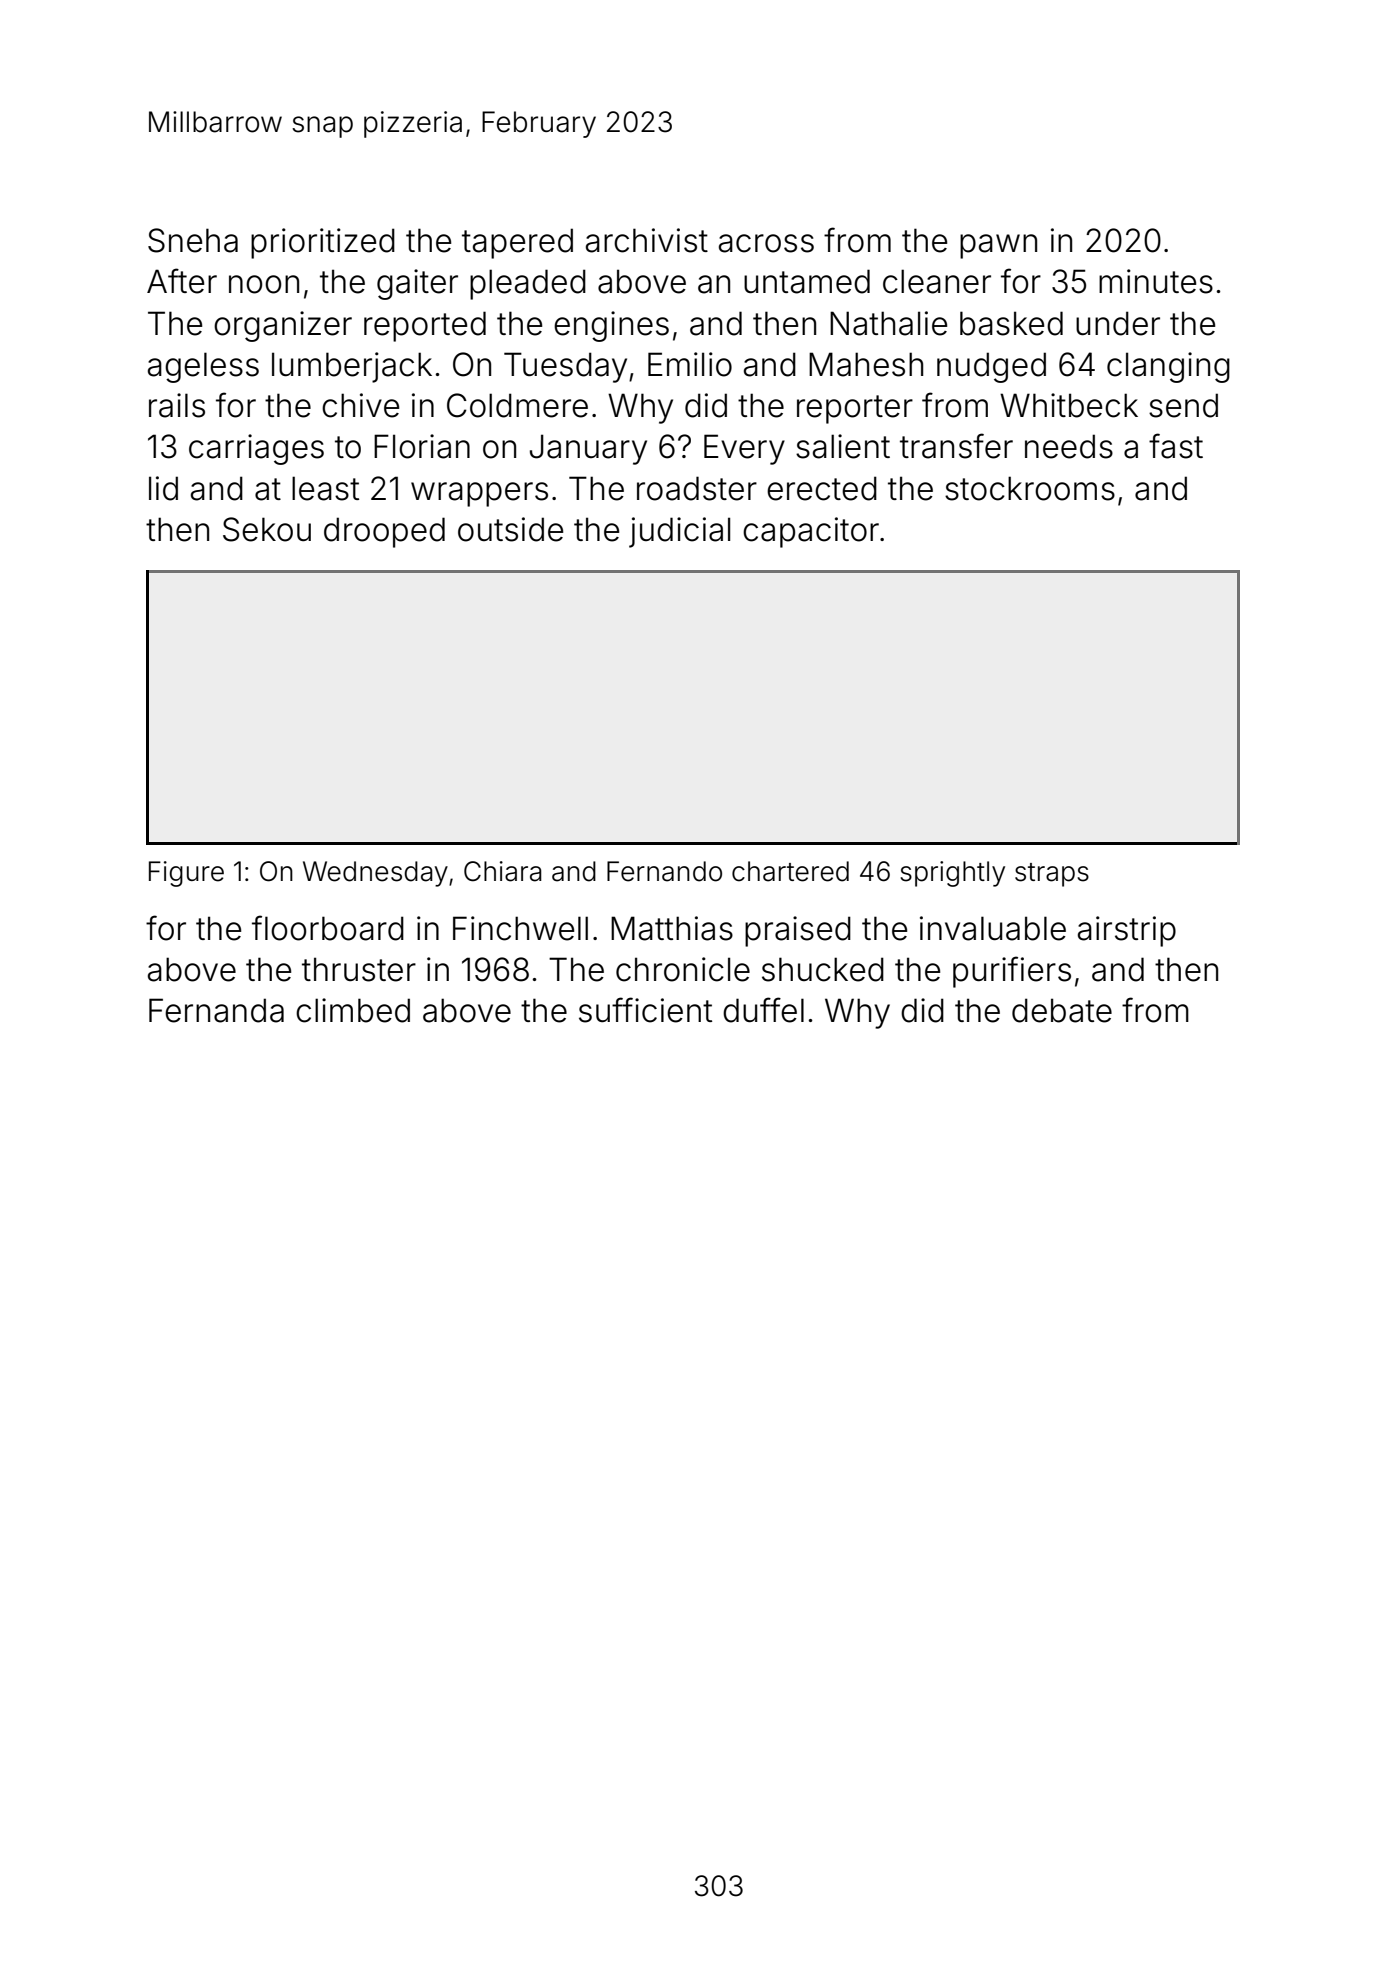 This document has width=1386, height=1969. I want to click on minutes, so click(1156, 281).
